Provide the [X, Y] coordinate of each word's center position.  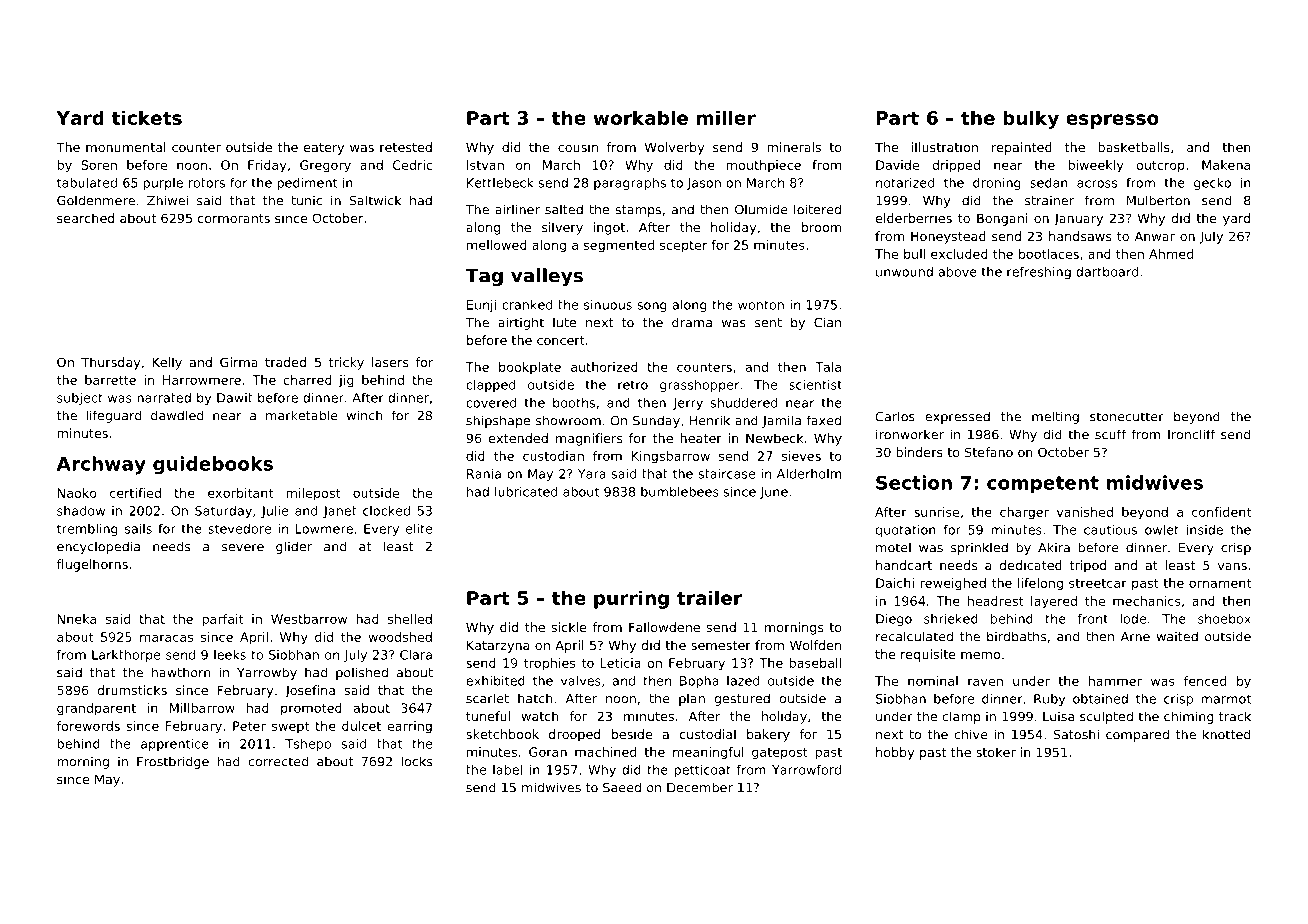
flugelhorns [92, 565]
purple [163, 184]
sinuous [608, 305]
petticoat [702, 771]
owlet [1162, 530]
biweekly [1095, 166]
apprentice [175, 745]
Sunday [656, 421]
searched [85, 218]
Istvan [485, 165]
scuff [1110, 434]
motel [893, 547]
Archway [101, 465]
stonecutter [1127, 417]
